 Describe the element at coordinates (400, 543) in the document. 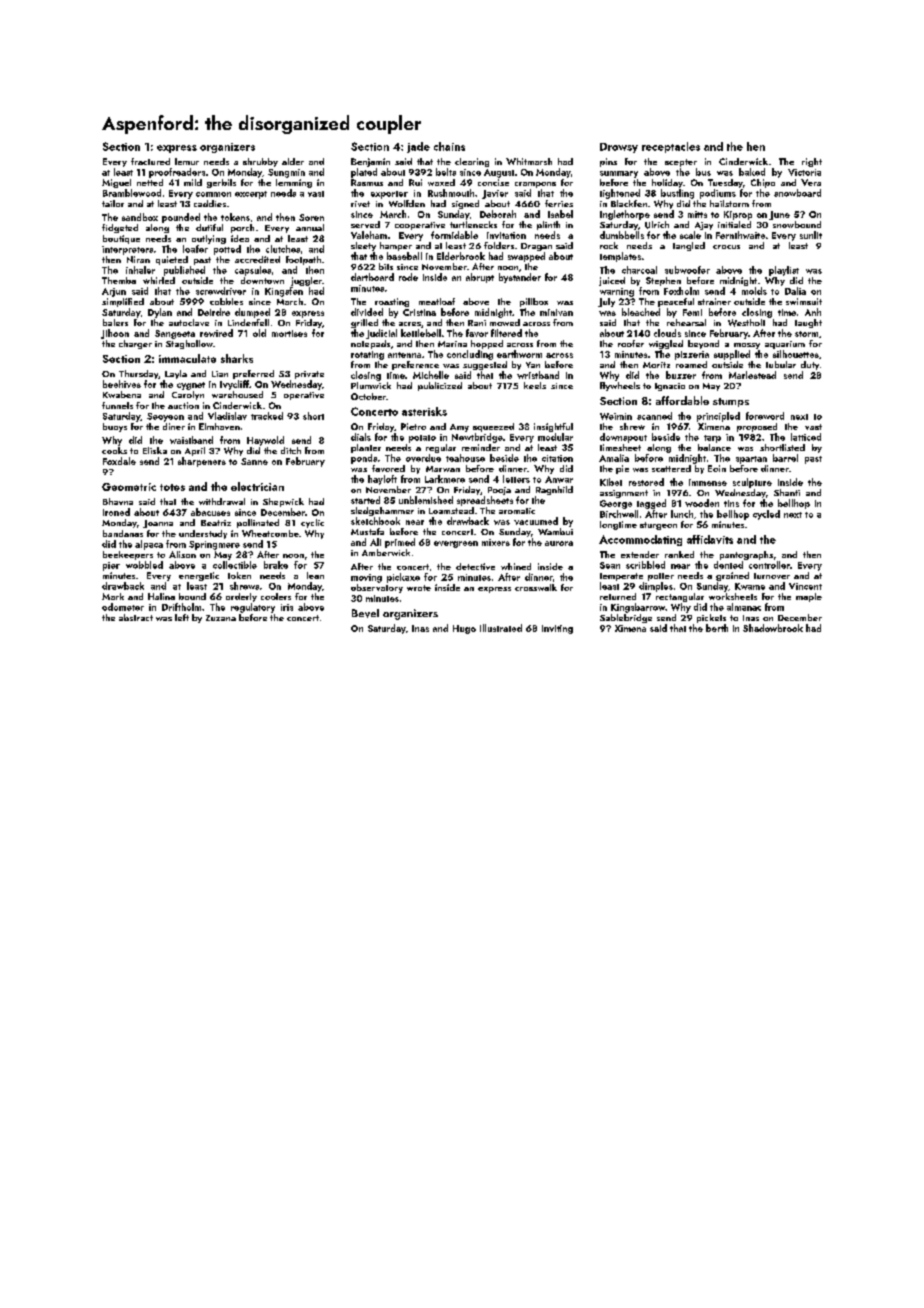

I see `primed` at that location.
